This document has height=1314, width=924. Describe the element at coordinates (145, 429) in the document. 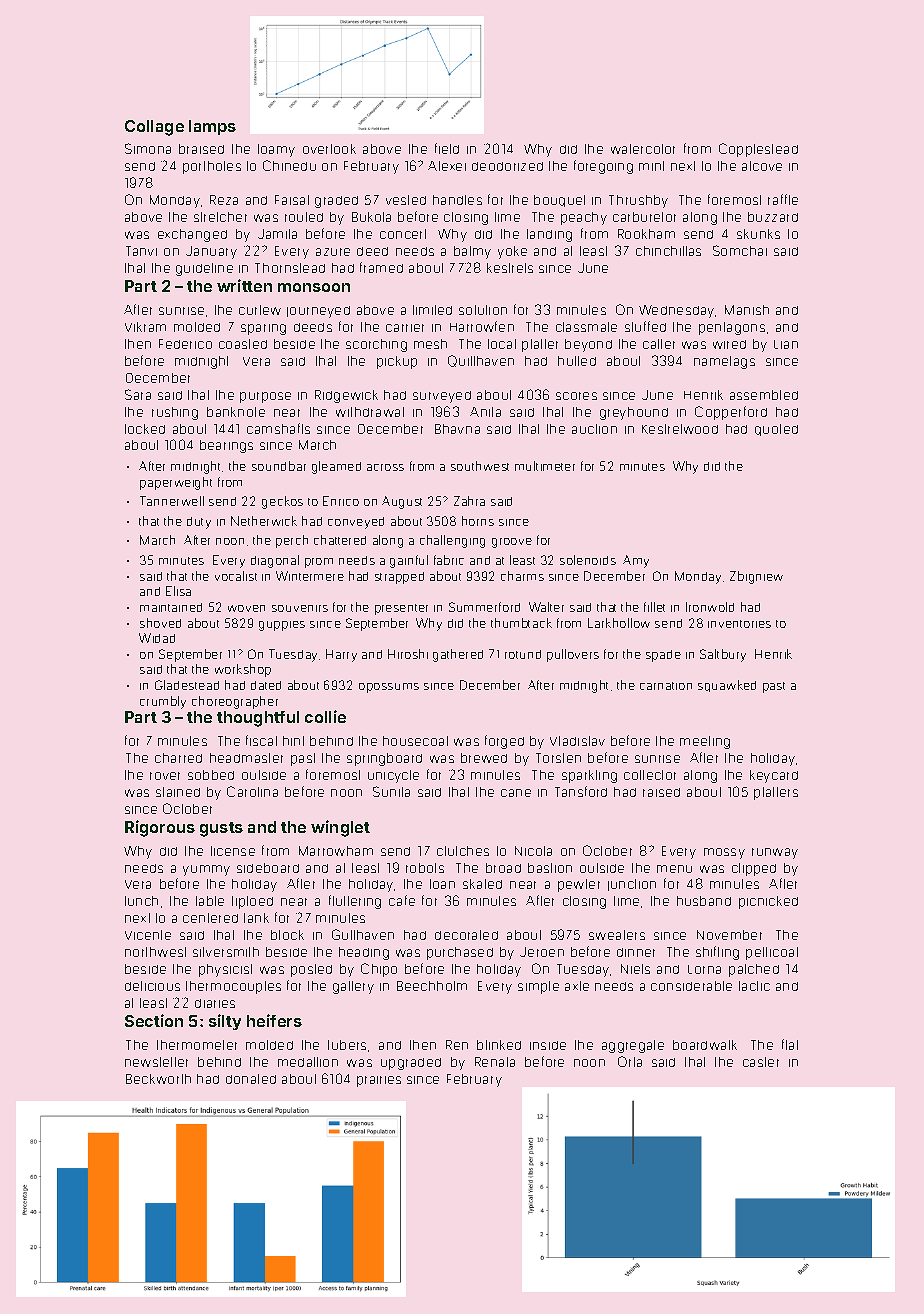

I see `locked` at that location.
